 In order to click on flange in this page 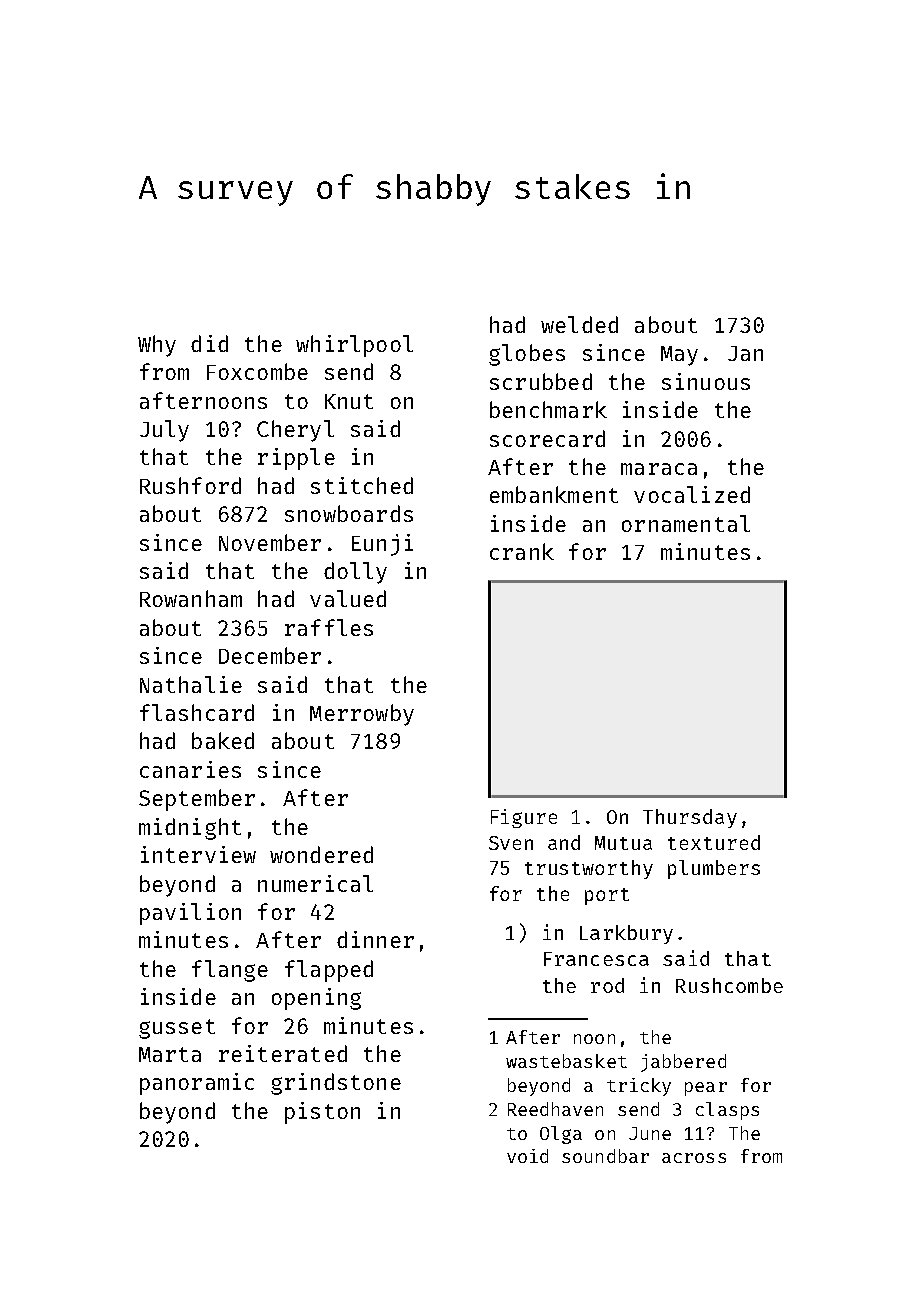, I will do `click(230, 971)`.
